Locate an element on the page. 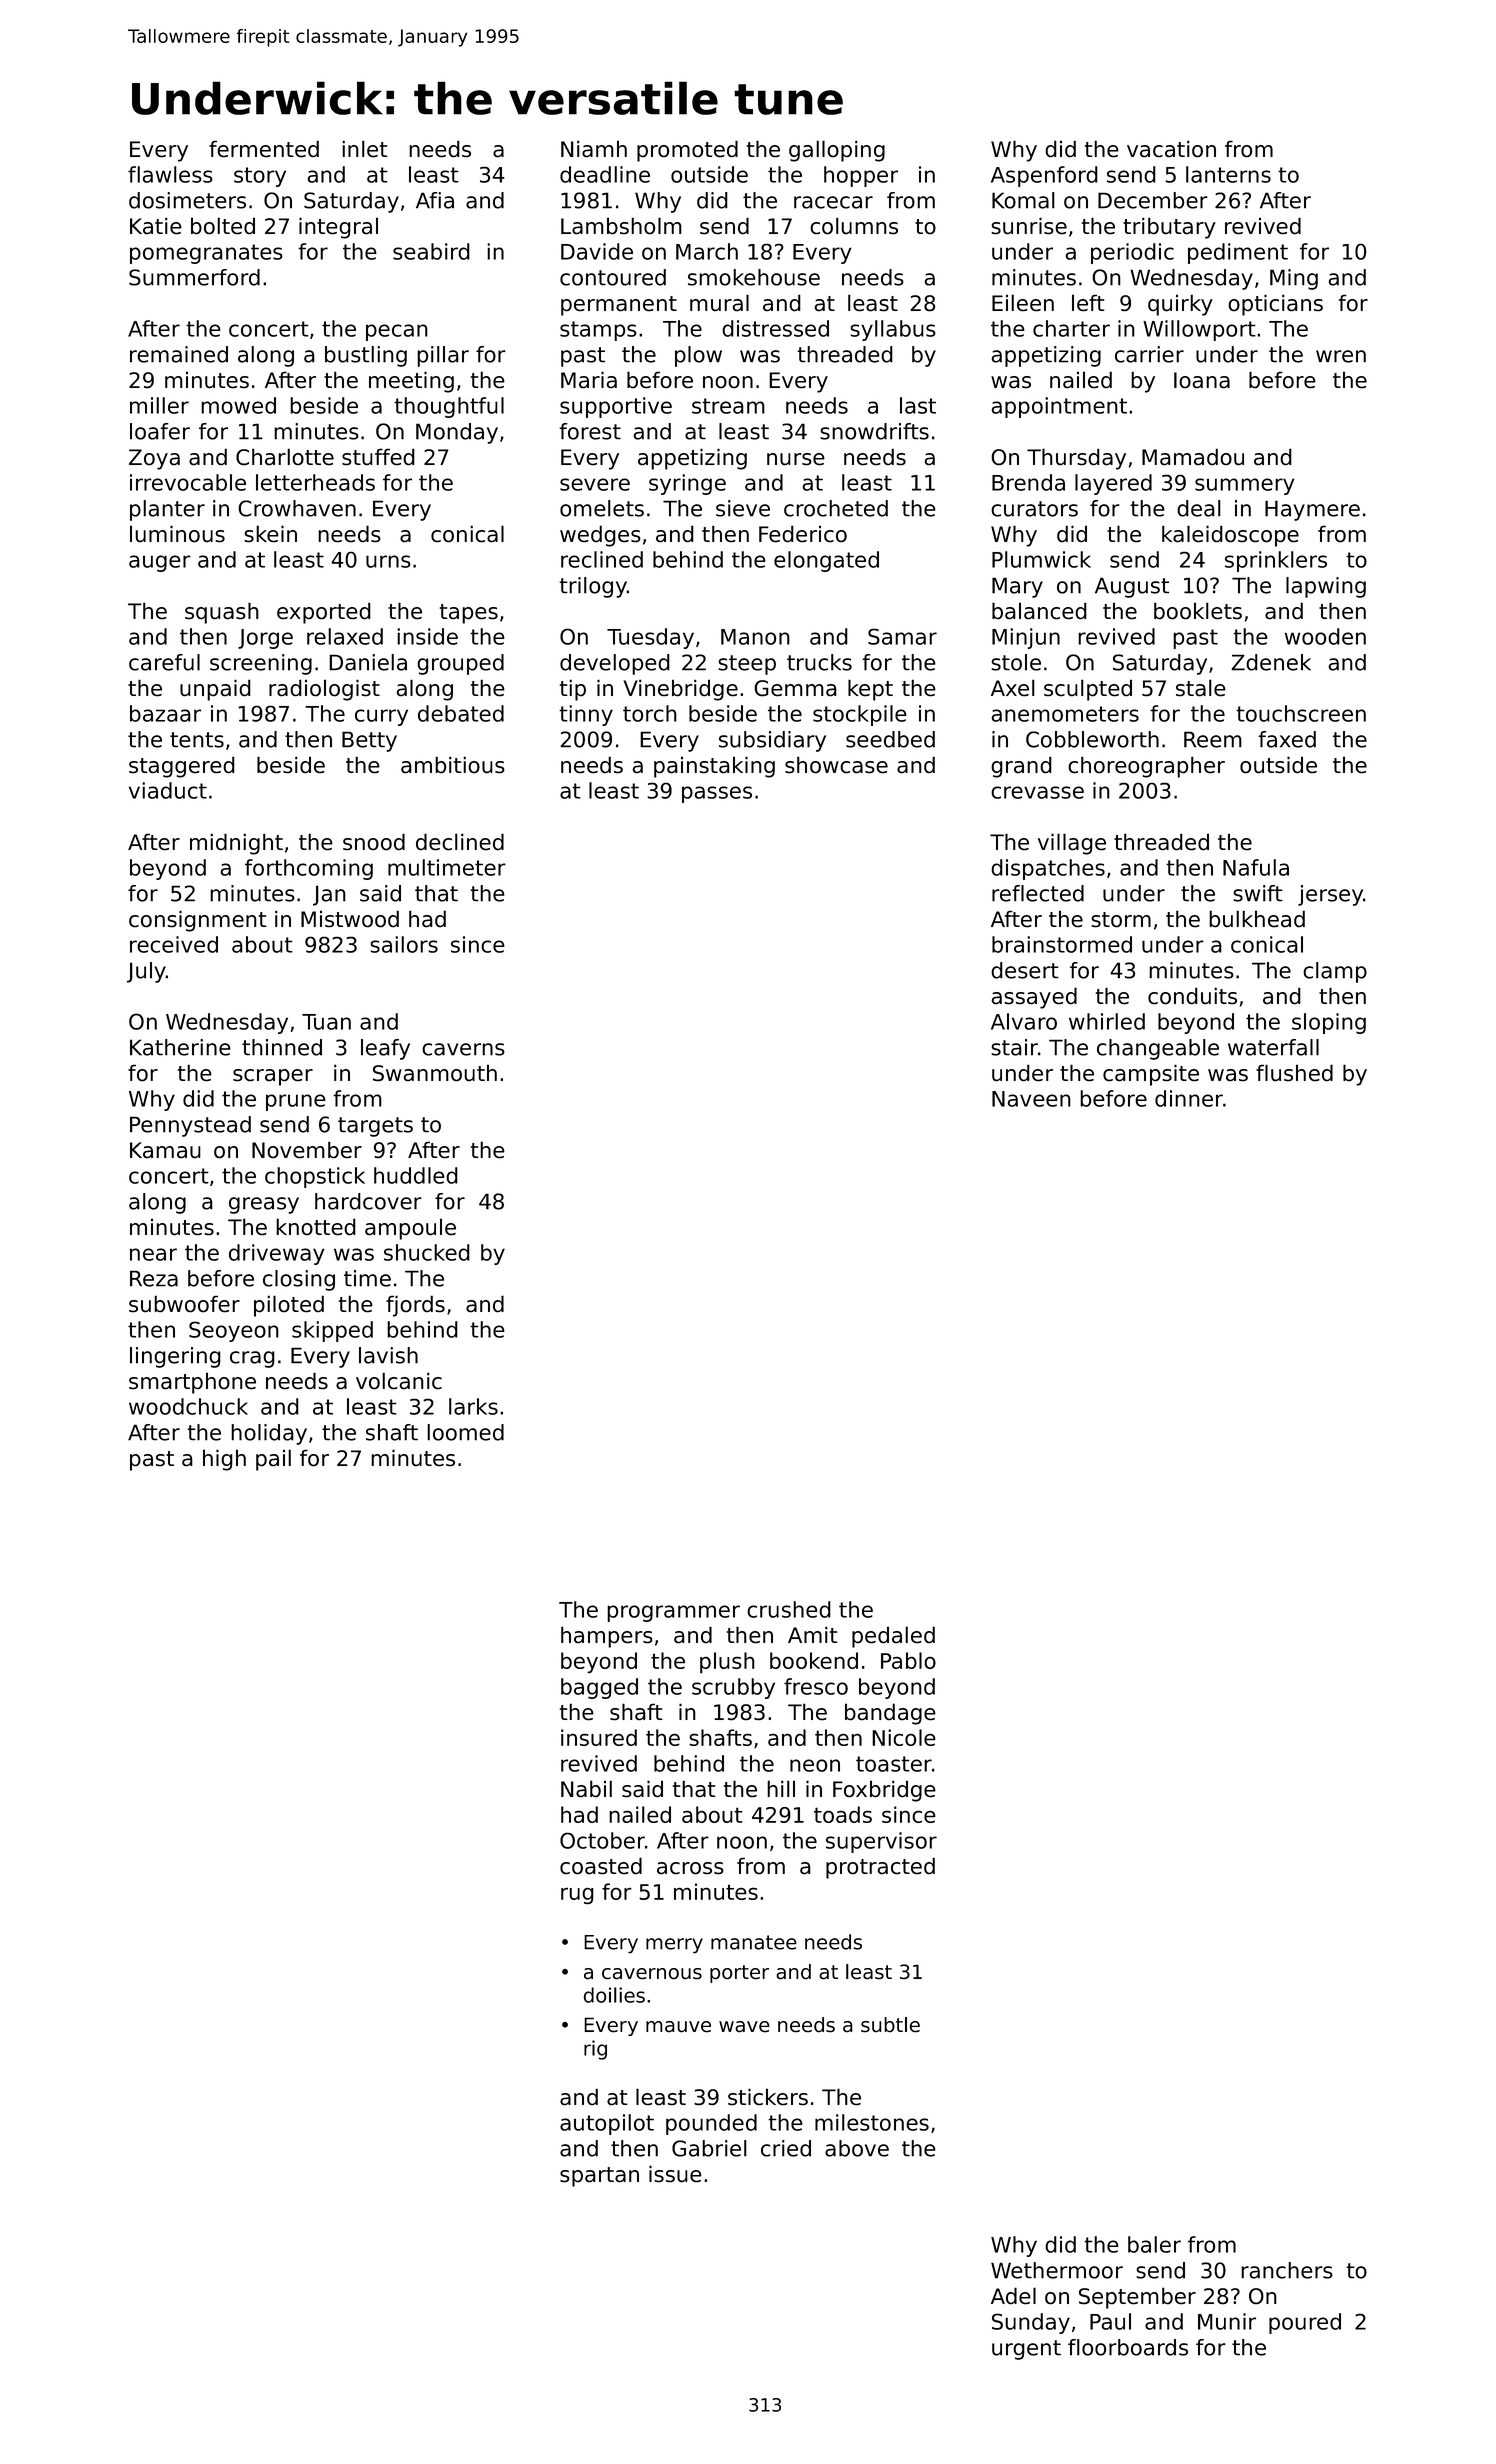 The width and height of the image is (1496, 2464). Aspenford is located at coordinates (1044, 176).
